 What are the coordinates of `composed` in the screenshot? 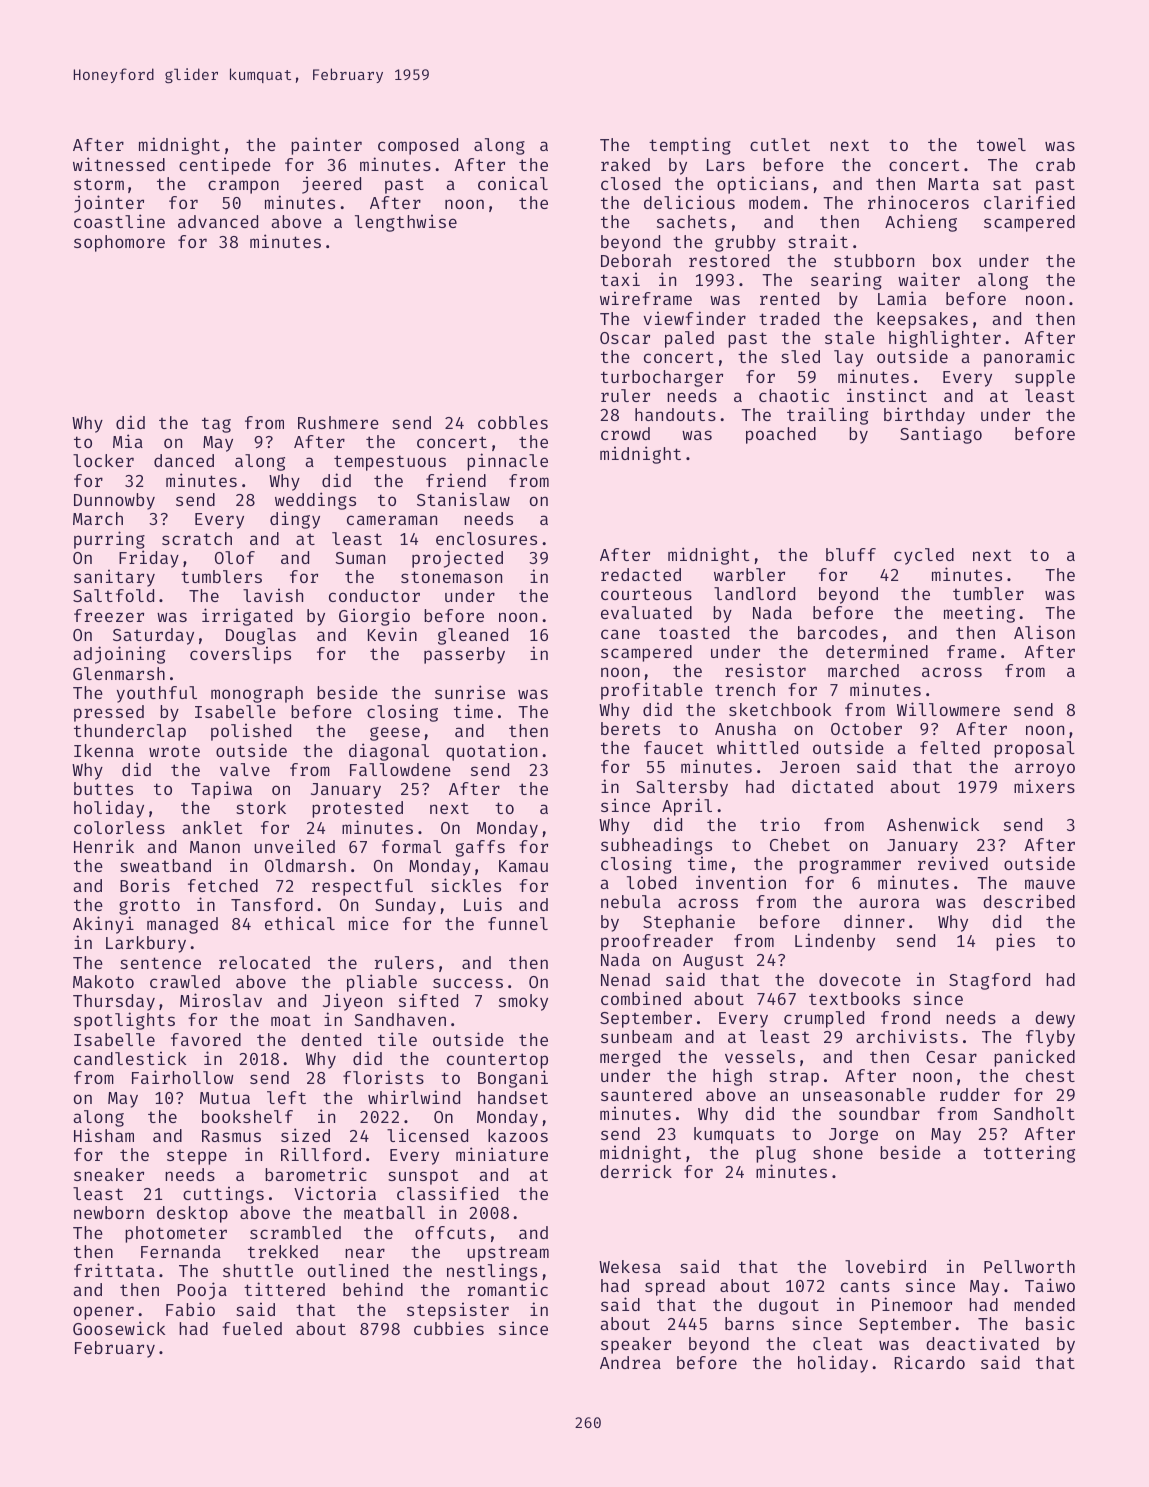 It's located at (418, 146).
